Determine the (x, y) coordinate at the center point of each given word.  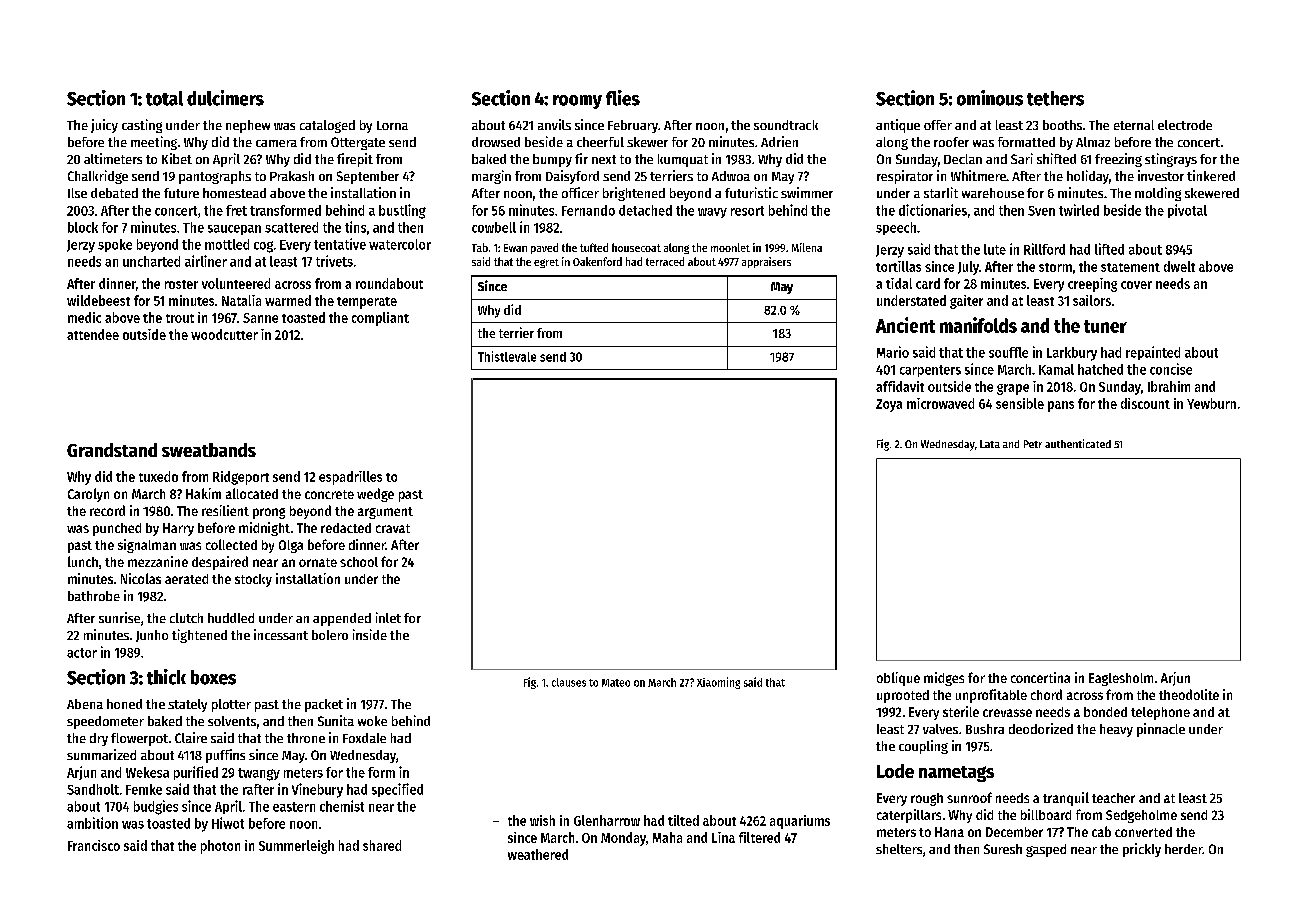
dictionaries (933, 210)
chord (1046, 694)
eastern (294, 807)
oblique (898, 679)
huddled (231, 618)
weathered (538, 854)
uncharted (151, 261)
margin (491, 177)
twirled (1079, 210)
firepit (355, 160)
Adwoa (731, 176)
